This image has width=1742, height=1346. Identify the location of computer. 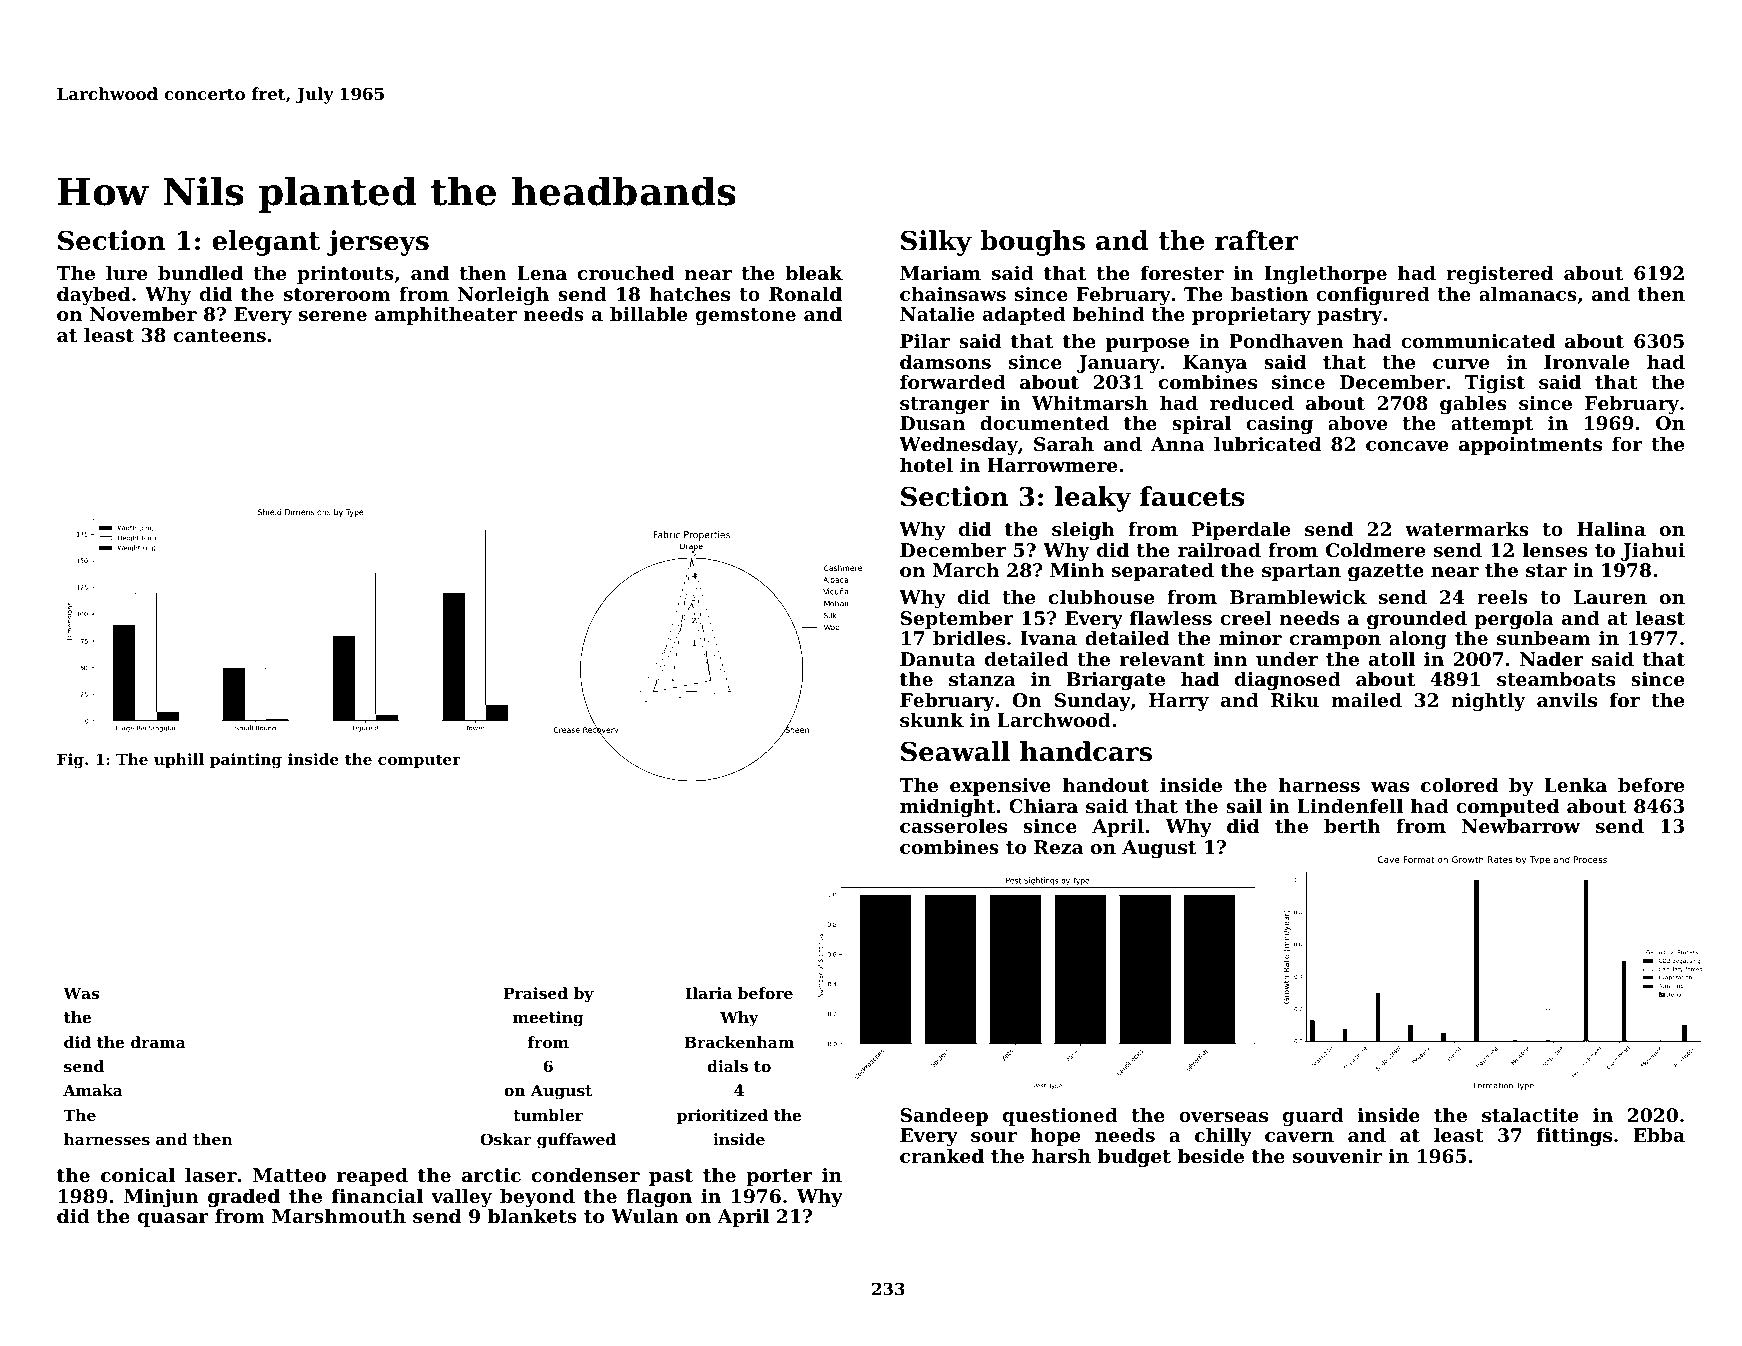
(419, 761).
